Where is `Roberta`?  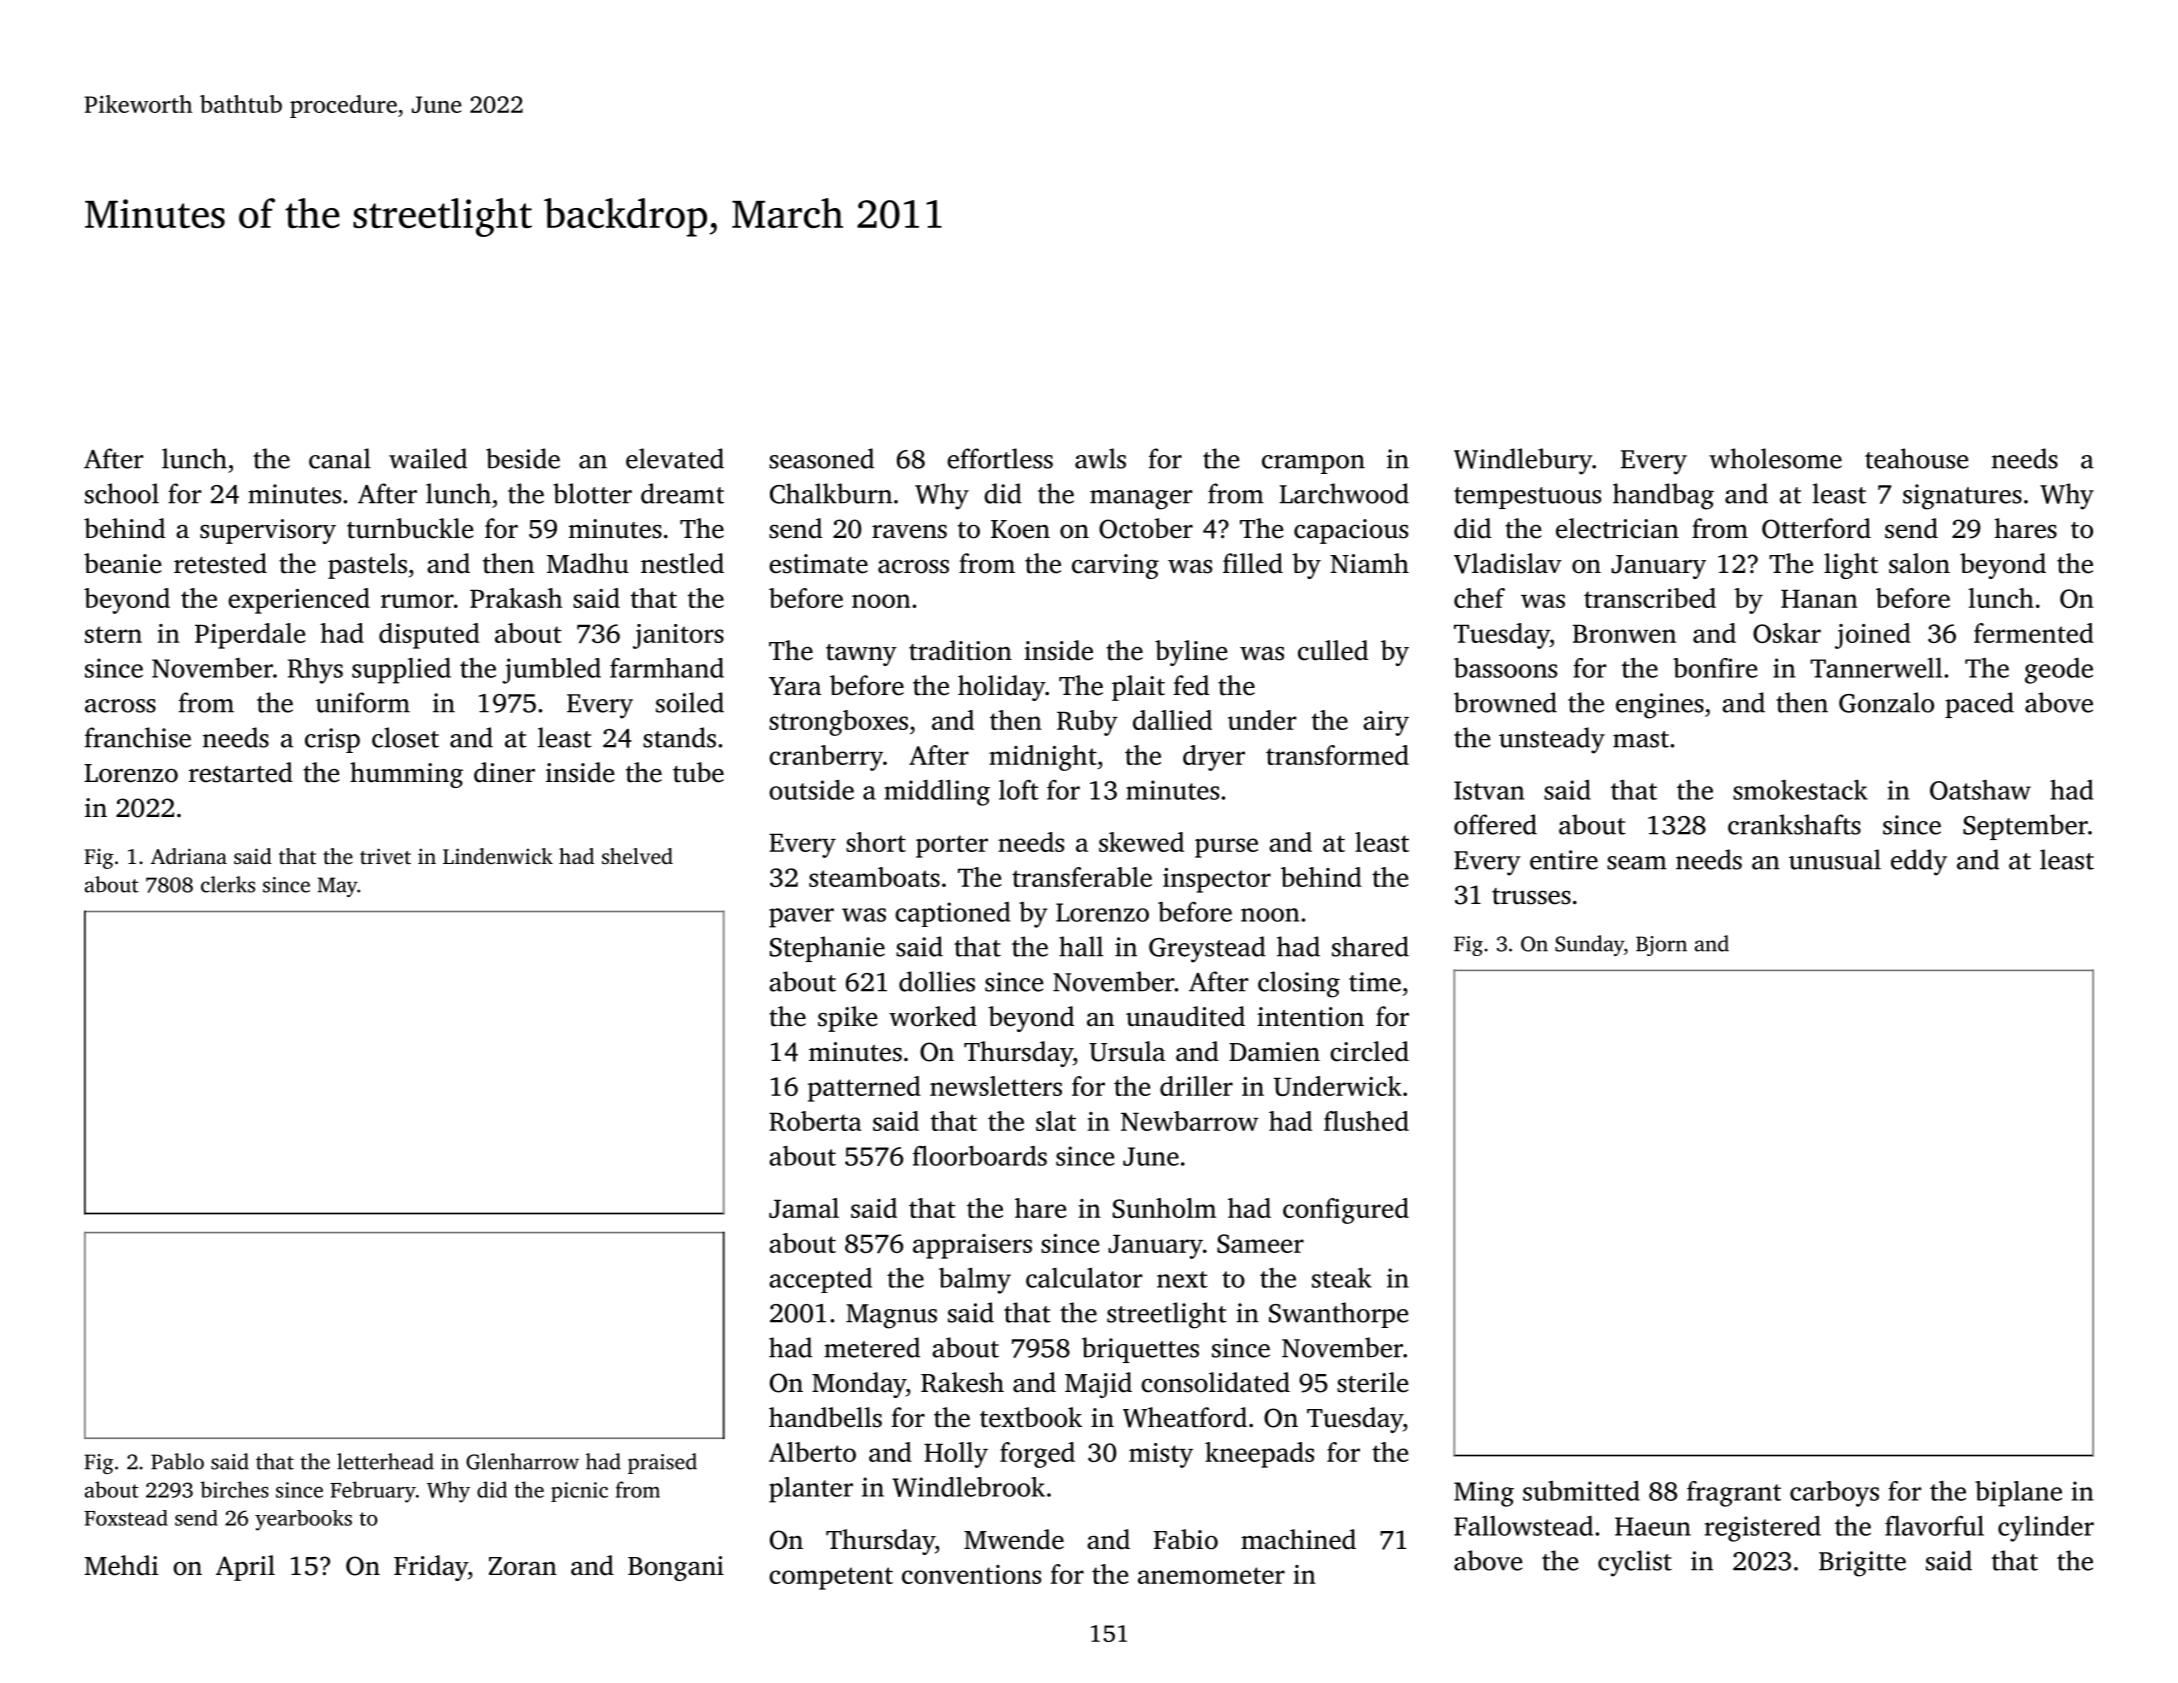
Roberta is located at coordinates (815, 1121).
